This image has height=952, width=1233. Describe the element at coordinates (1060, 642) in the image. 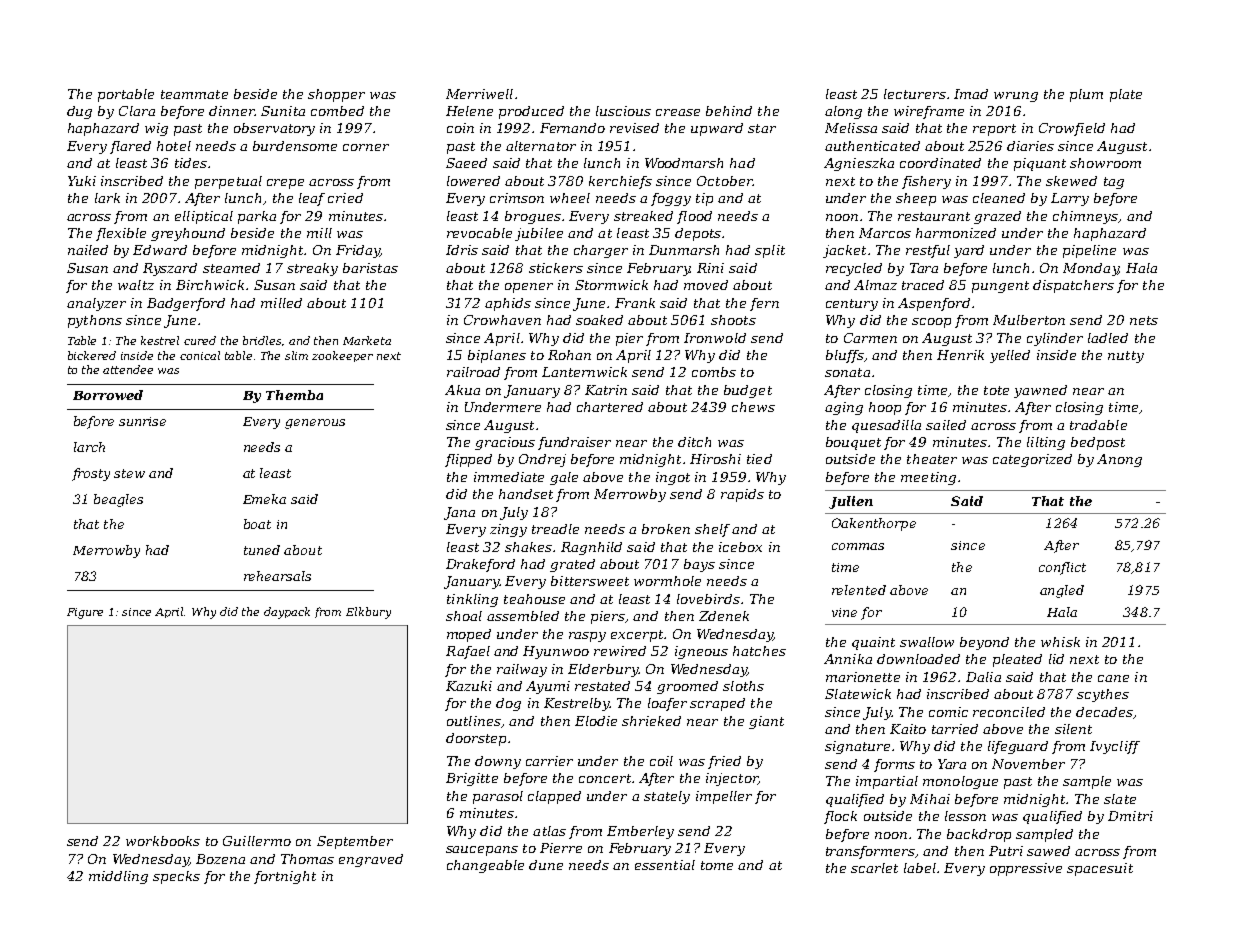

I see `whisk` at that location.
